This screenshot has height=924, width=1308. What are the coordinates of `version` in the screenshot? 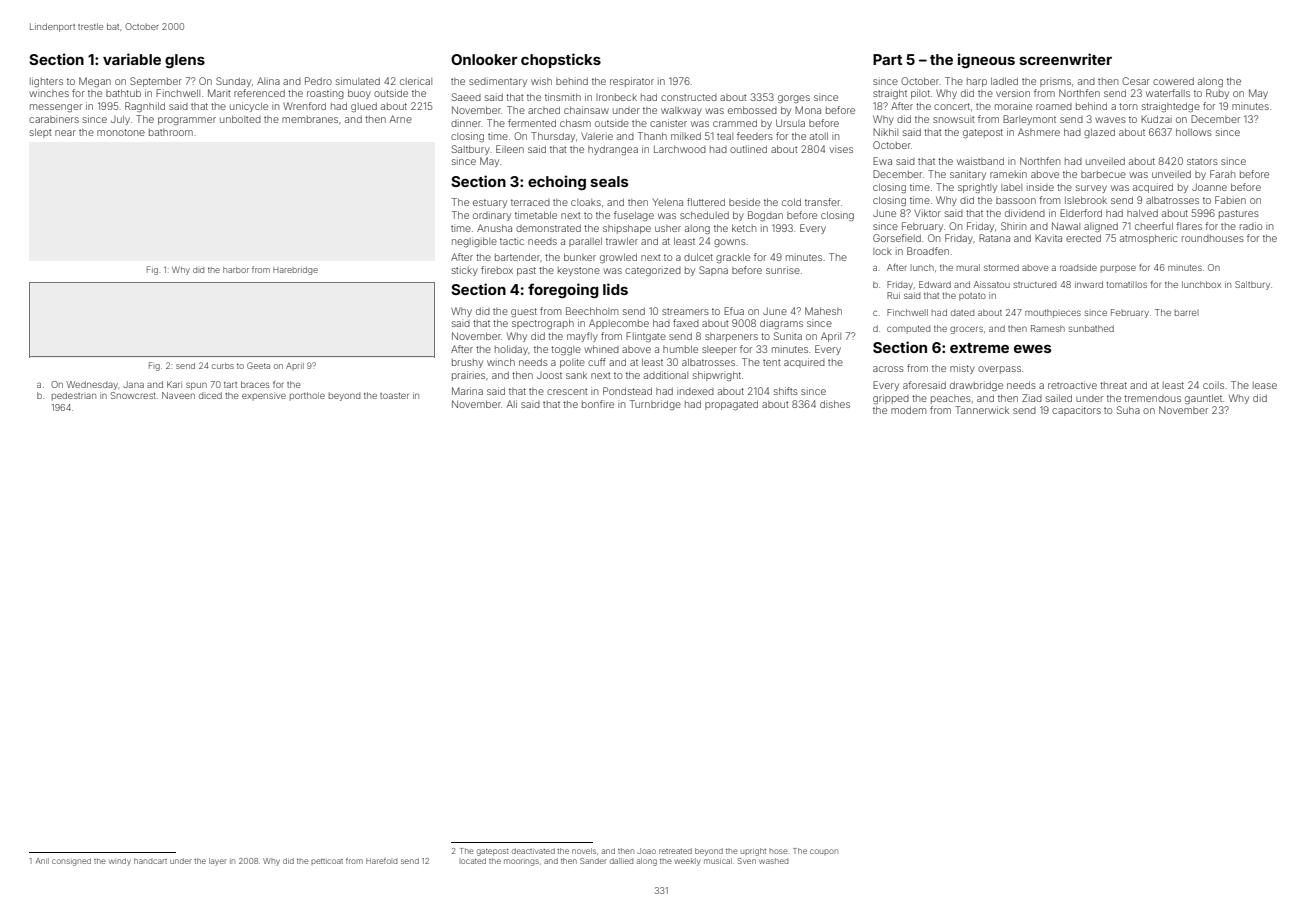 It's located at (1013, 93).
